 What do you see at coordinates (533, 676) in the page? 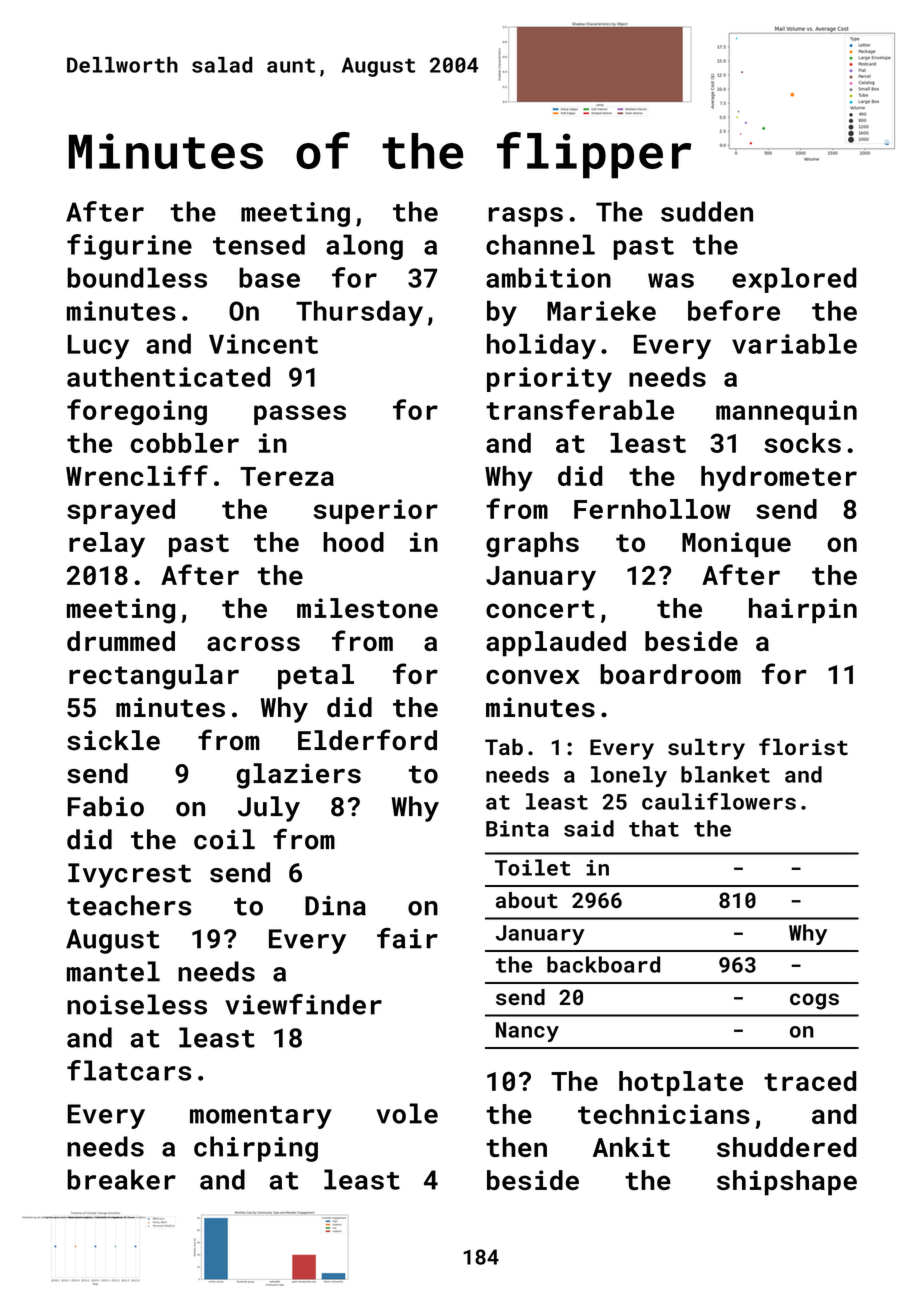
I see `convex` at bounding box center [533, 676].
